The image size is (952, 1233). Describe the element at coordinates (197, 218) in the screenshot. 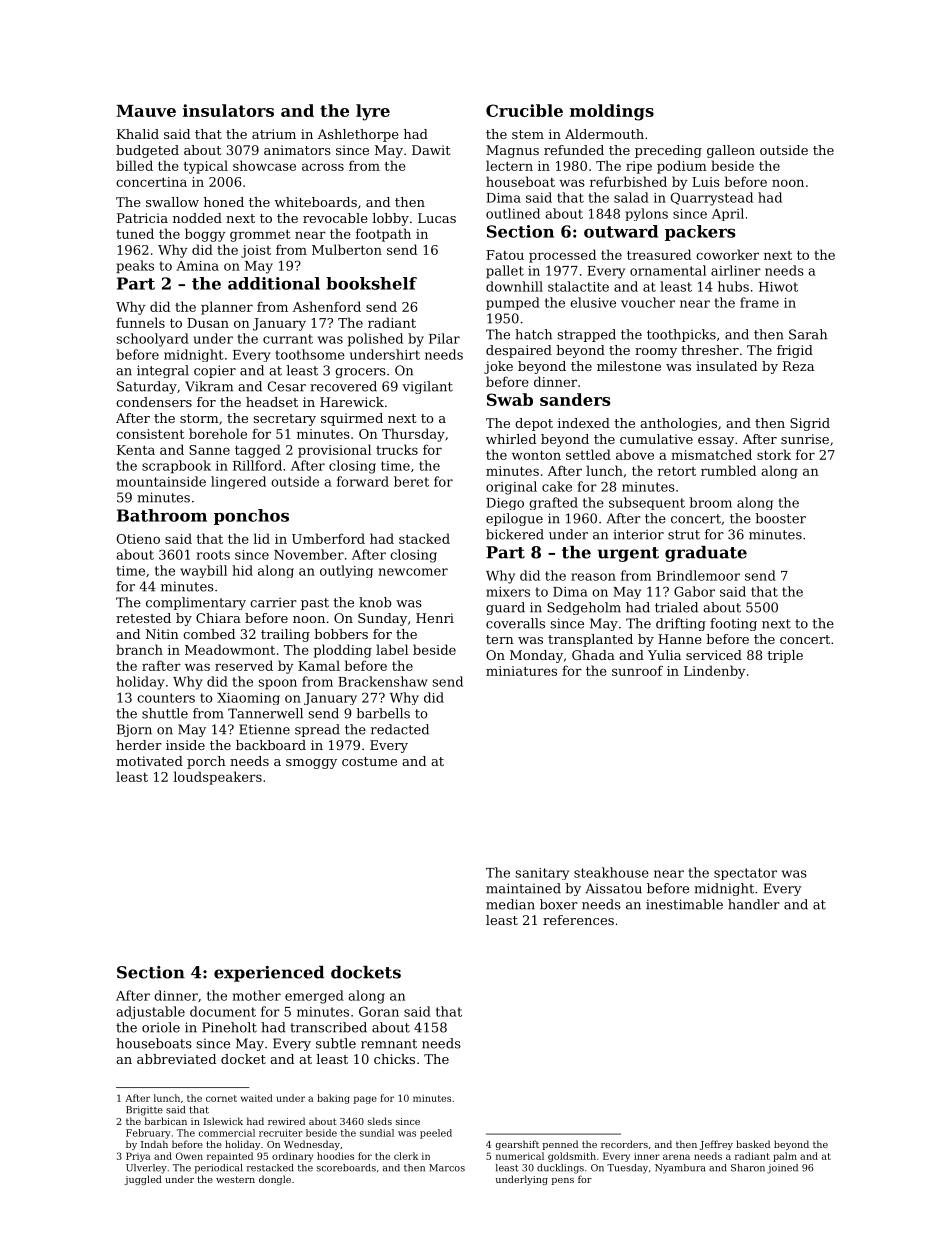

I see `nodded` at that location.
